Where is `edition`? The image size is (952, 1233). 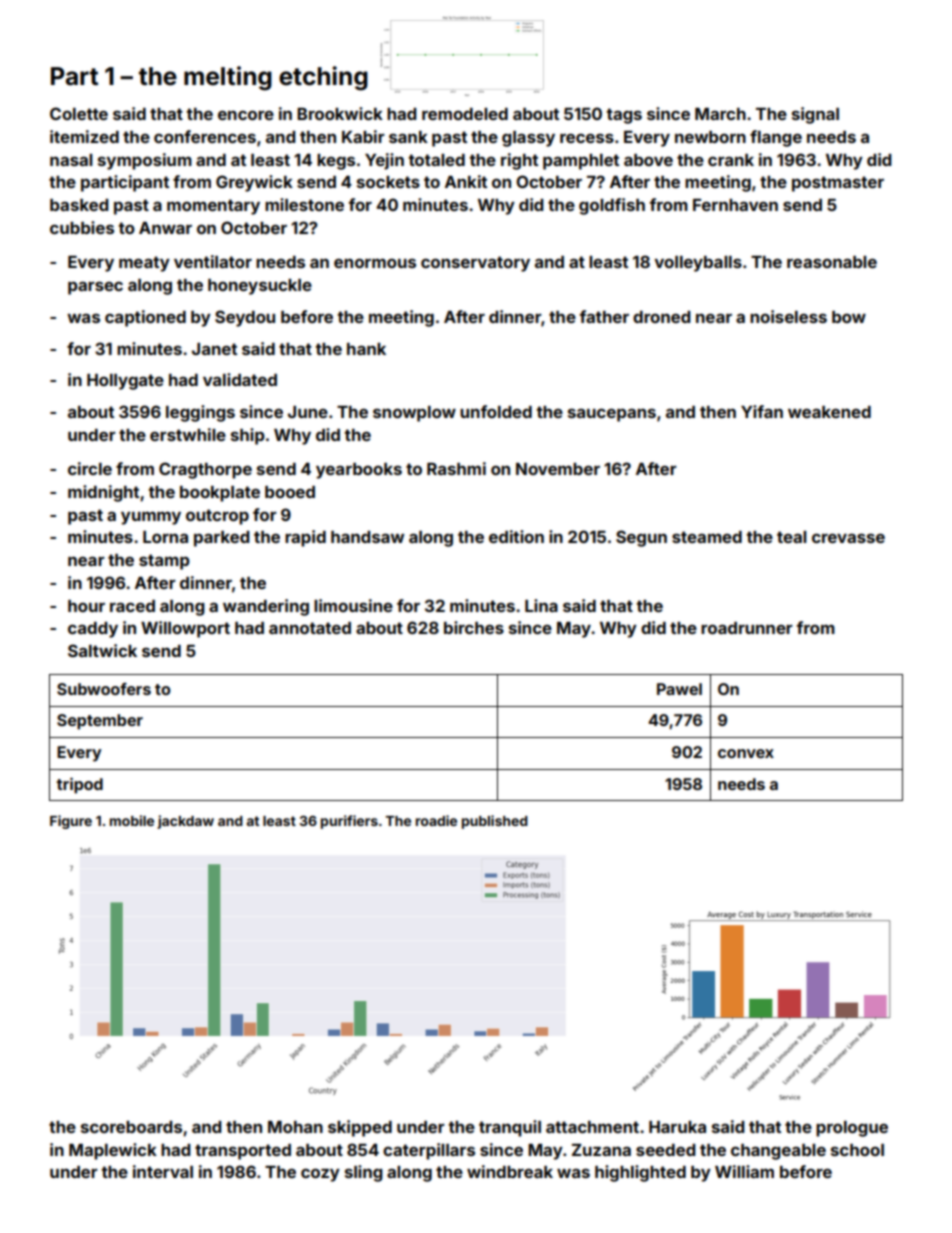 edition is located at coordinates (516, 536).
